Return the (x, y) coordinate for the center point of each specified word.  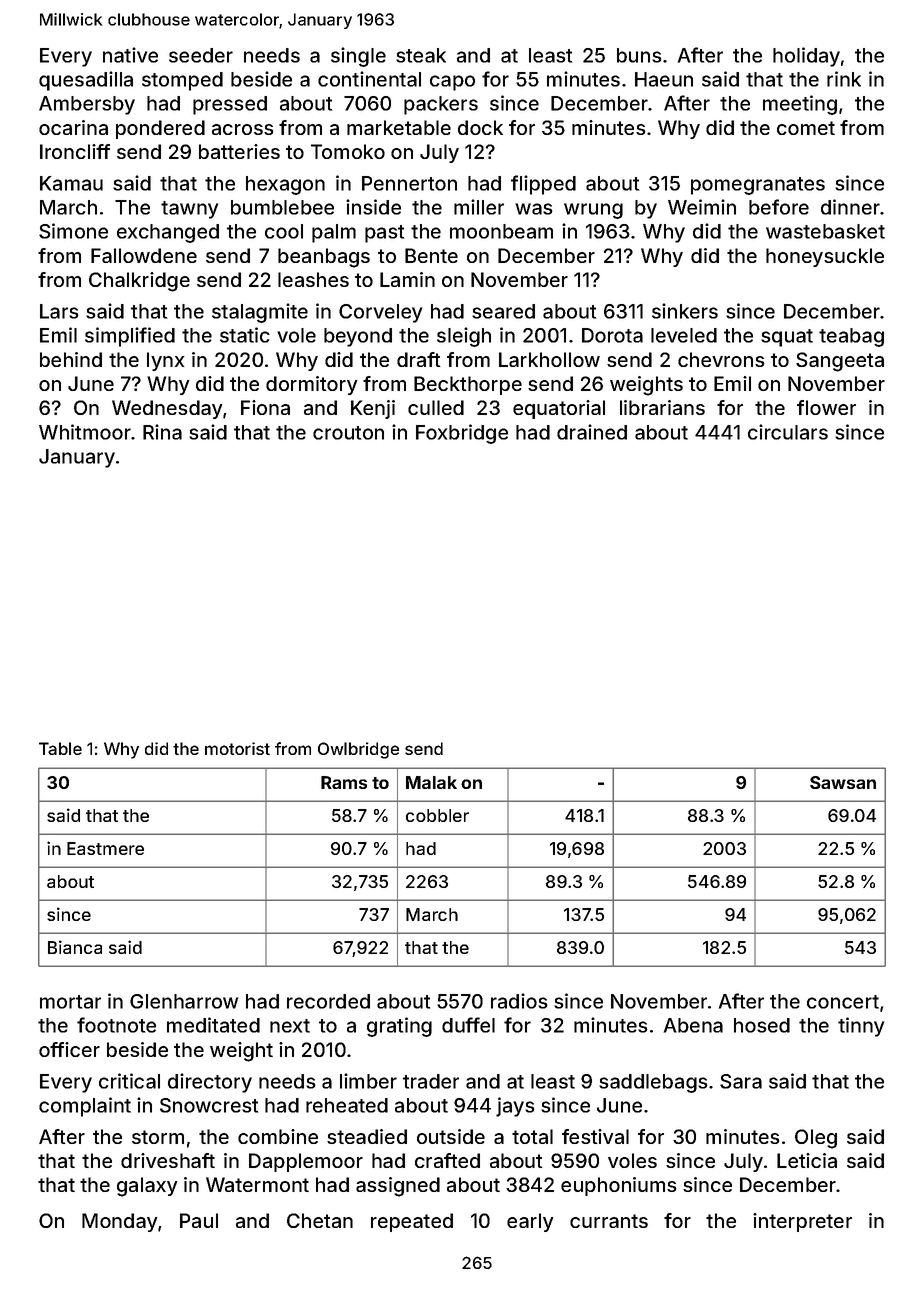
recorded (328, 1001)
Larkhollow (549, 359)
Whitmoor (85, 432)
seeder (201, 55)
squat (787, 338)
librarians (662, 407)
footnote (116, 1025)
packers (441, 105)
